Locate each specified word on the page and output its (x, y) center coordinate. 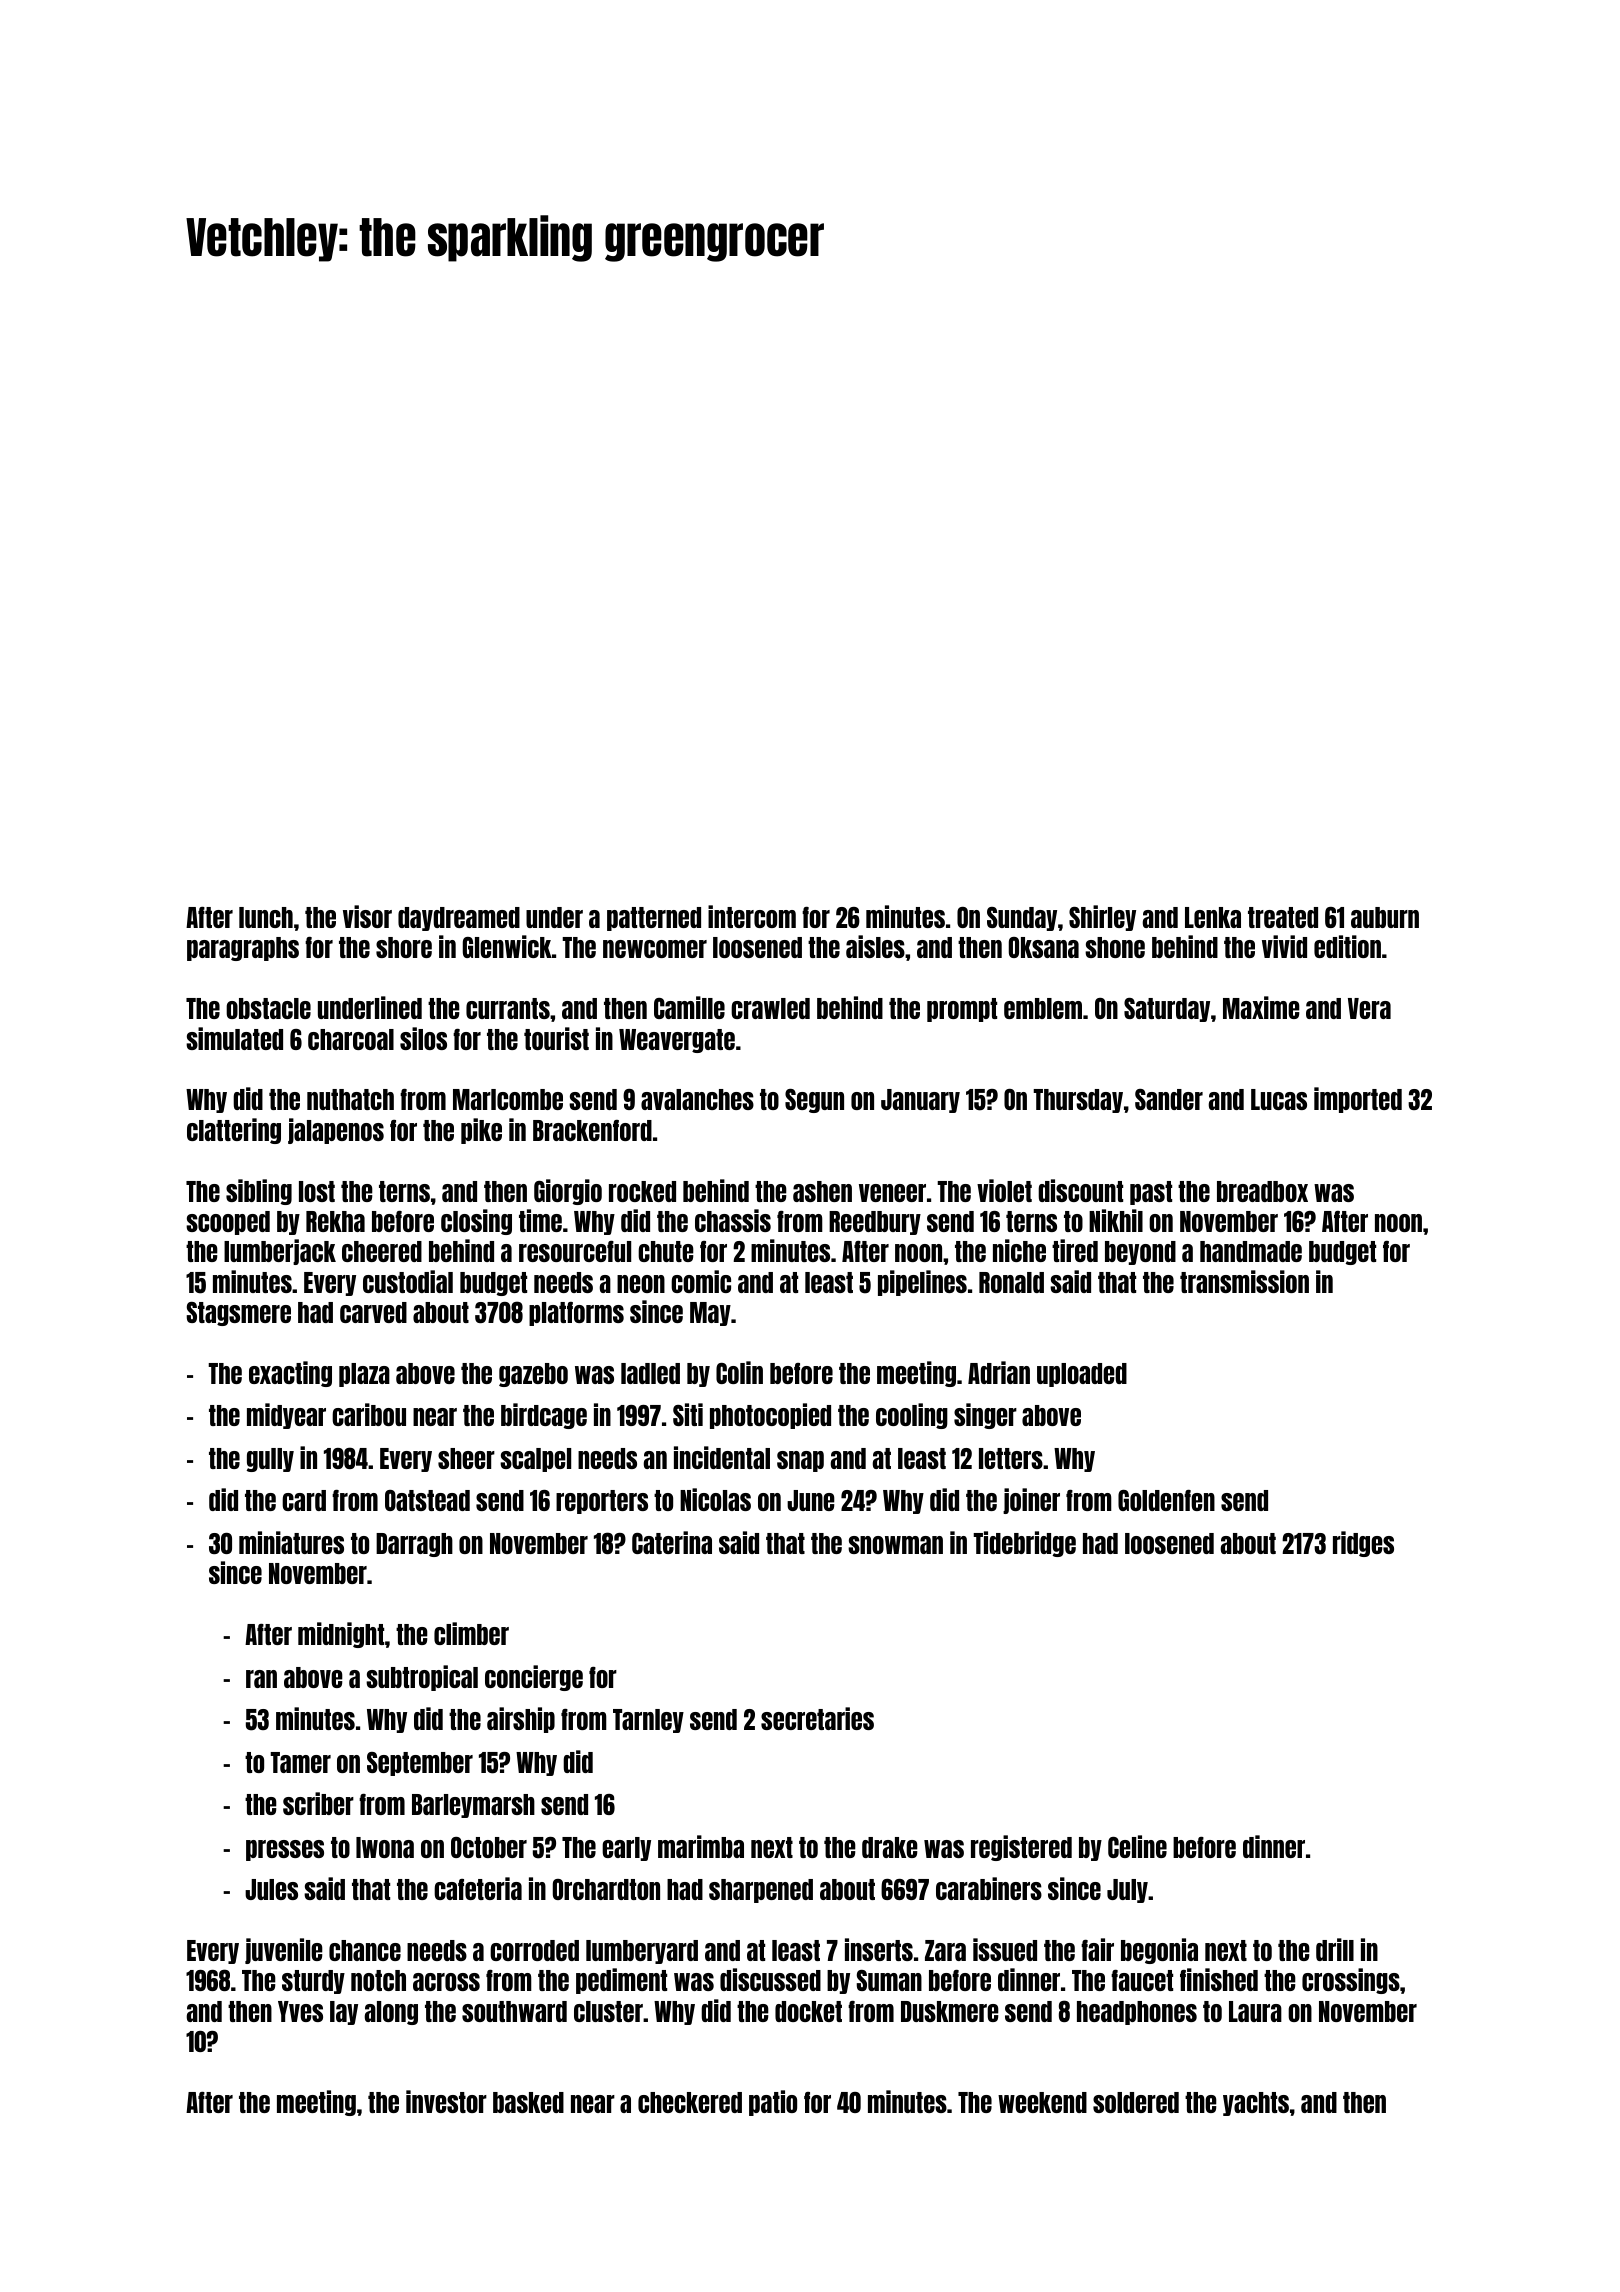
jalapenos (336, 1131)
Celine (1137, 1846)
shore (404, 947)
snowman (895, 1545)
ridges (1363, 1544)
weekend (1042, 2102)
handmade (1251, 1251)
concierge (534, 1678)
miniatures (291, 1542)
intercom (752, 916)
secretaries (817, 1718)
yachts (1256, 2104)
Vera (1369, 1008)
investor (446, 2101)
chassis (733, 1220)
